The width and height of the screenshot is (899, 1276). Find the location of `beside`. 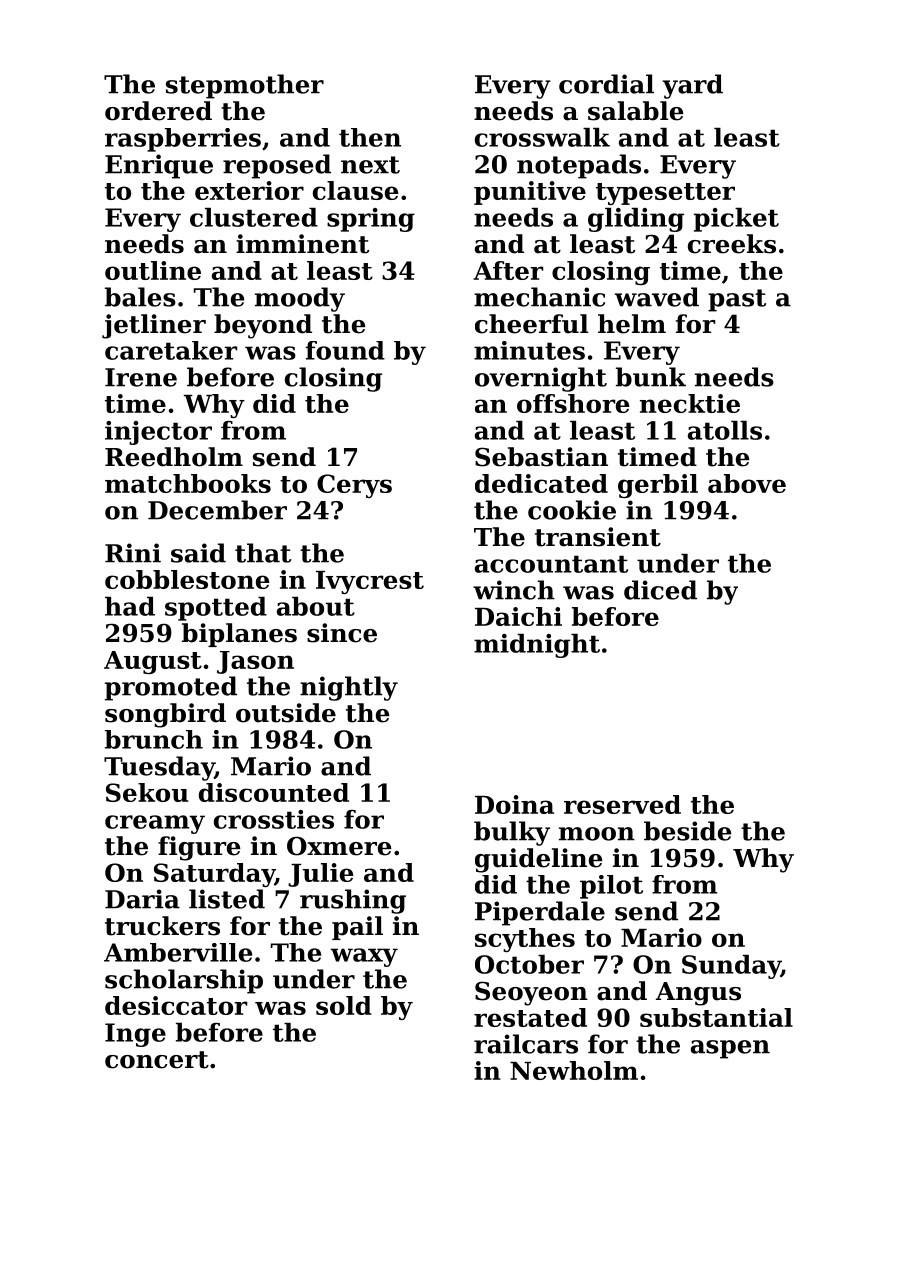

beside is located at coordinates (687, 831).
